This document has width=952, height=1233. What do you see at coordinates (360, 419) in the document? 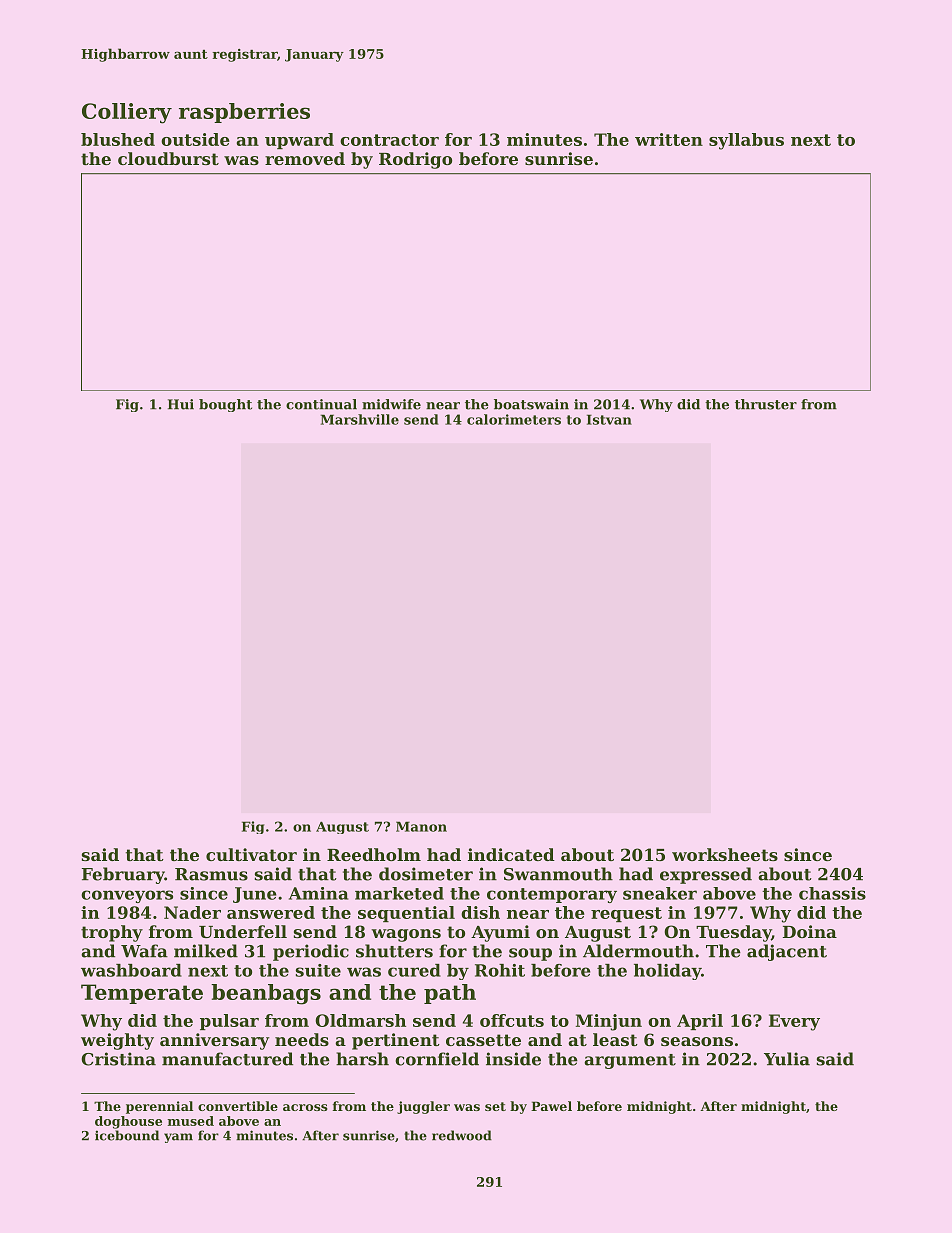
I see `Marshville` at bounding box center [360, 419].
